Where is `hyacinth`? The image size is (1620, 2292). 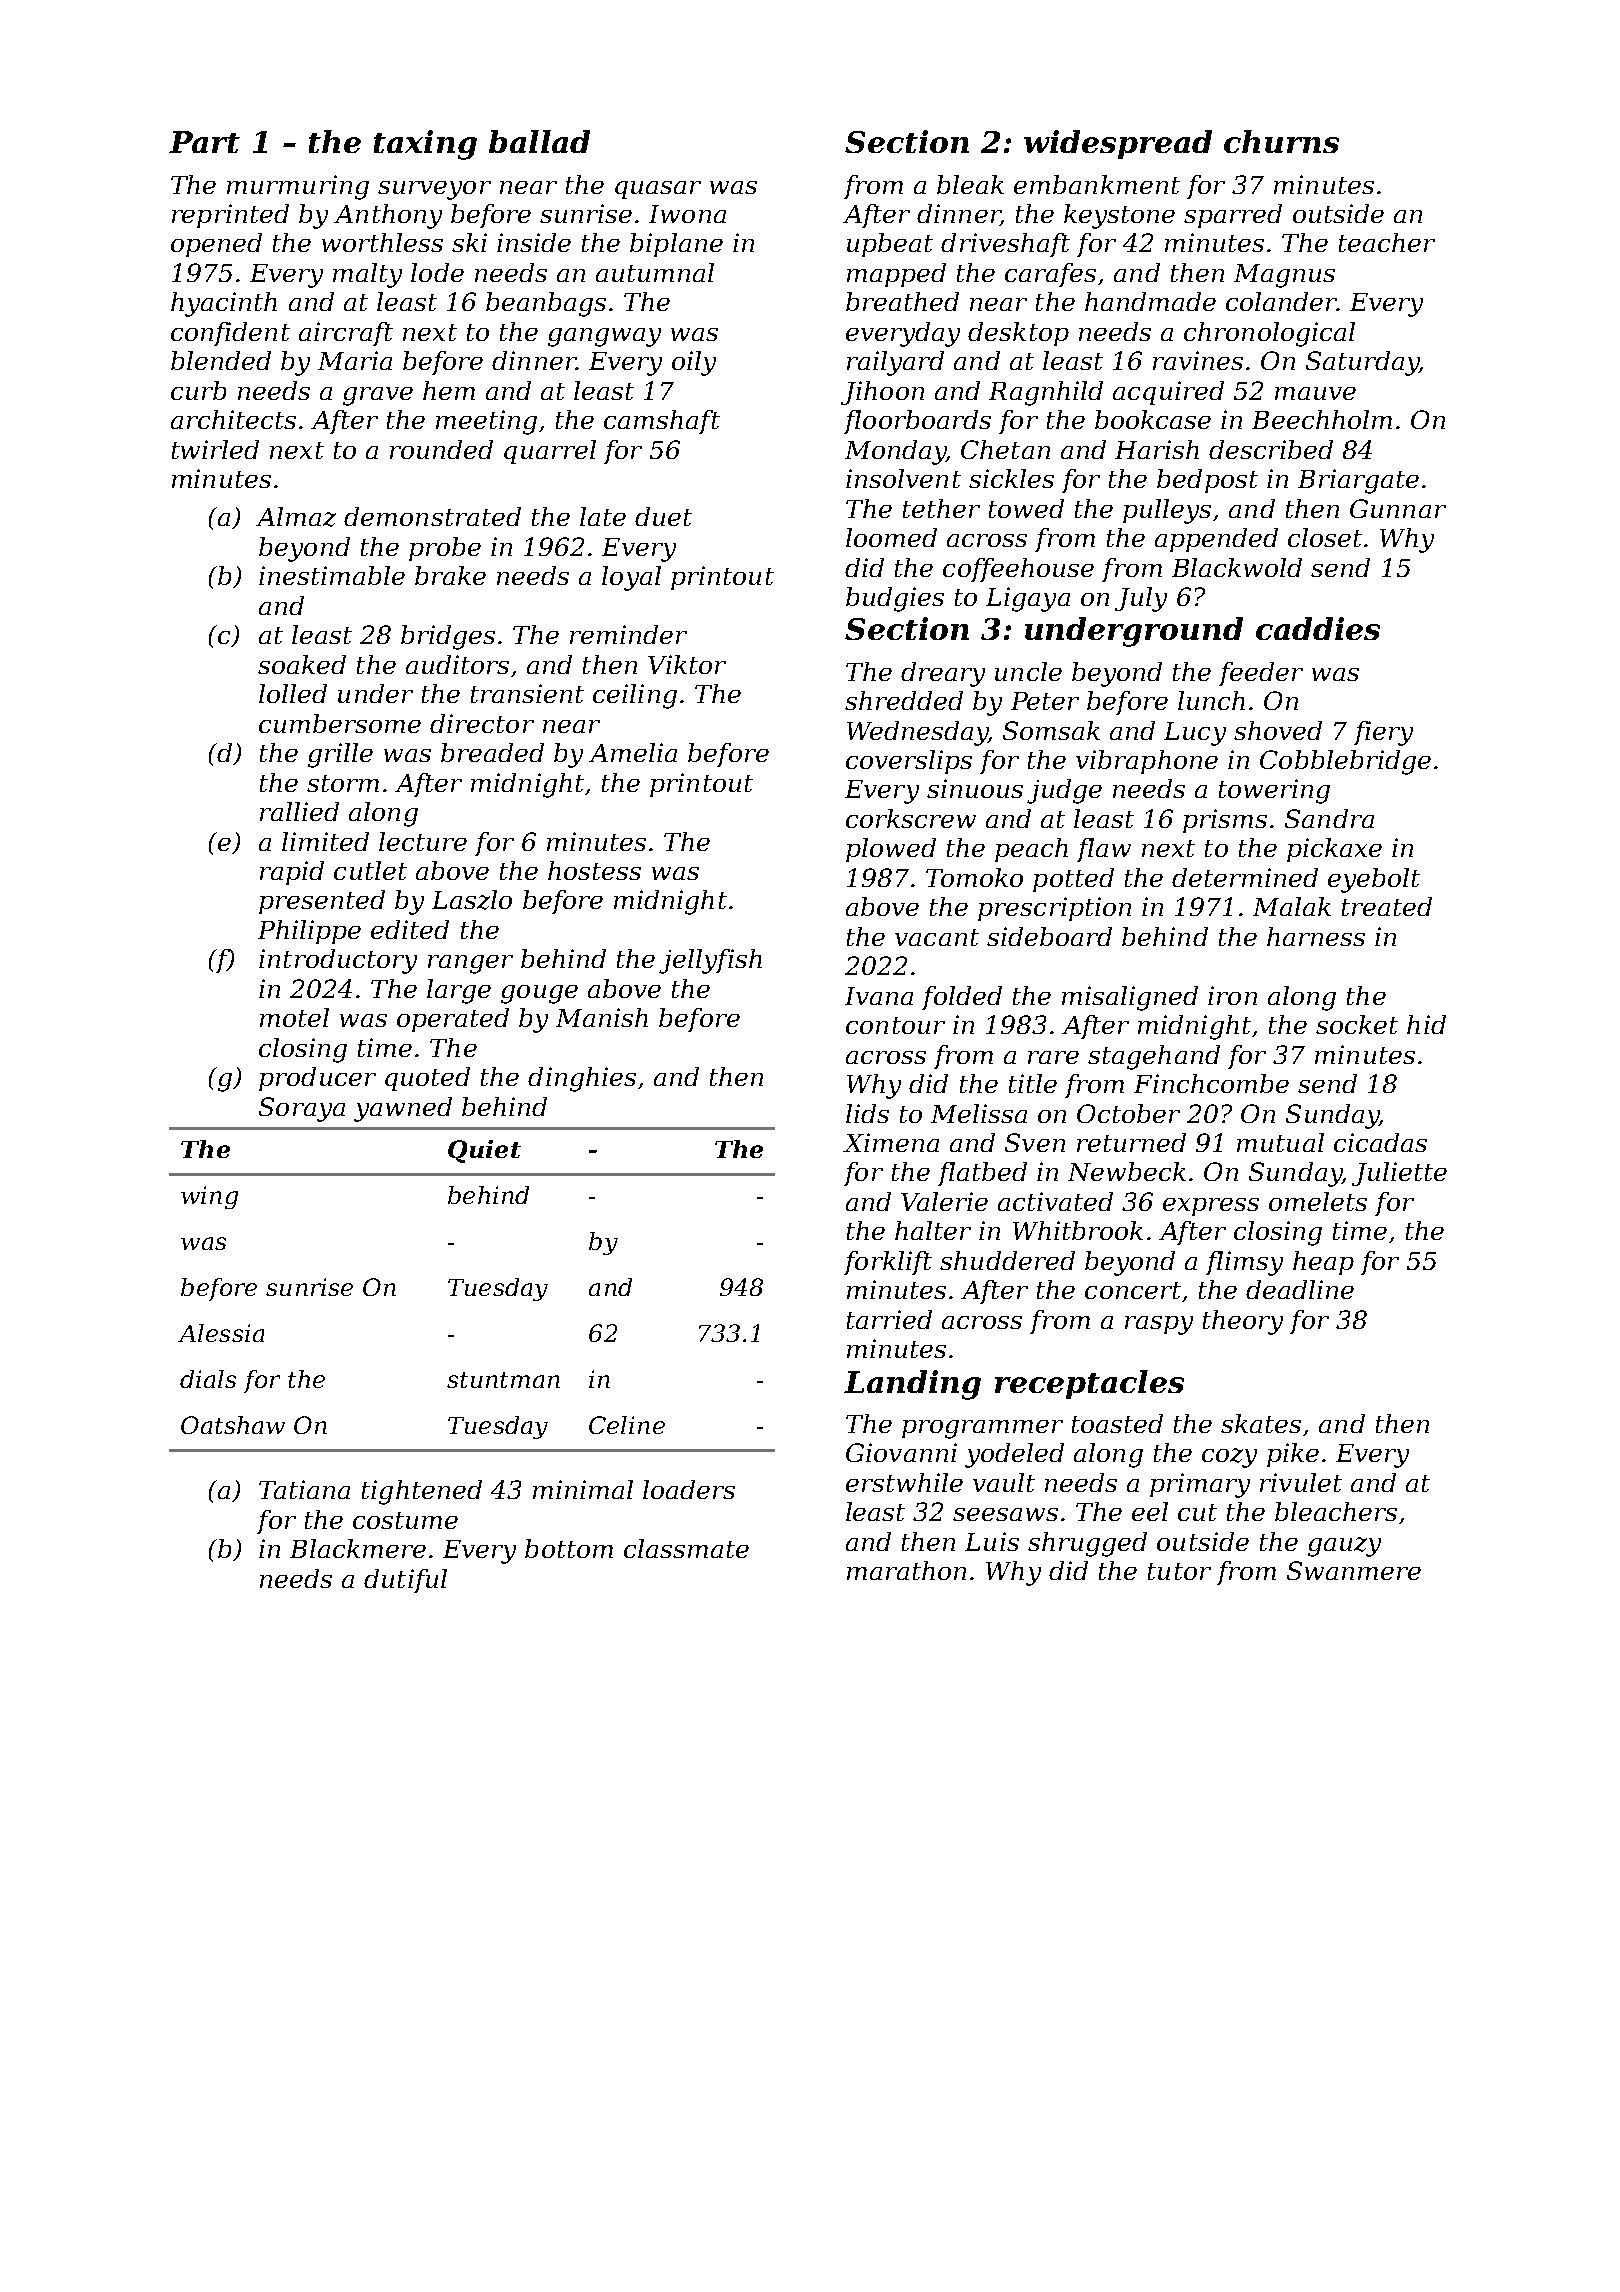 hyacinth is located at coordinates (224, 304).
